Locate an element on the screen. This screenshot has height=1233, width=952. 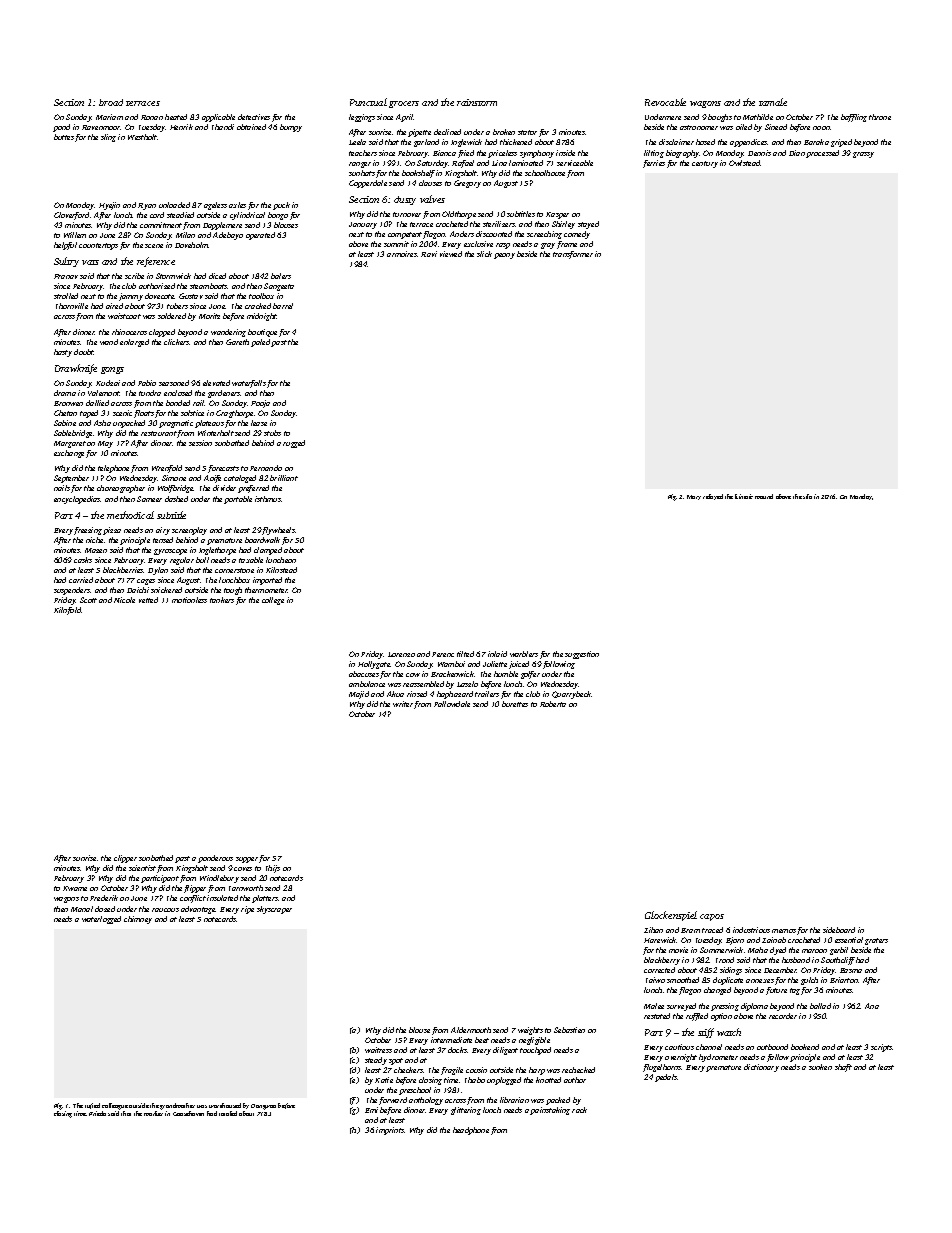
suggestion is located at coordinates (582, 655).
